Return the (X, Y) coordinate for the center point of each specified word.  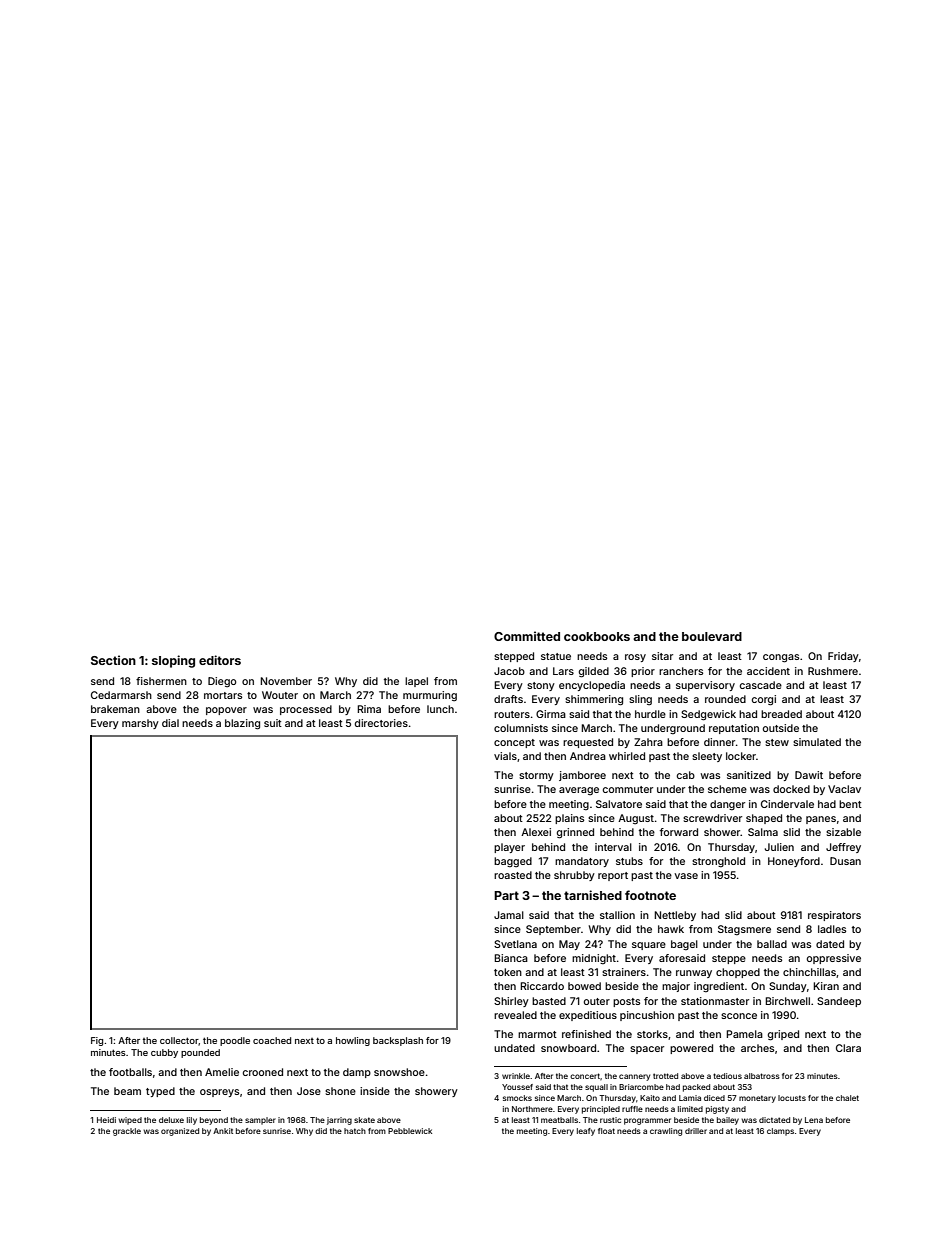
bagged (513, 862)
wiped (130, 1121)
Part (506, 895)
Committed (527, 636)
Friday (843, 657)
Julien (779, 847)
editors (220, 660)
